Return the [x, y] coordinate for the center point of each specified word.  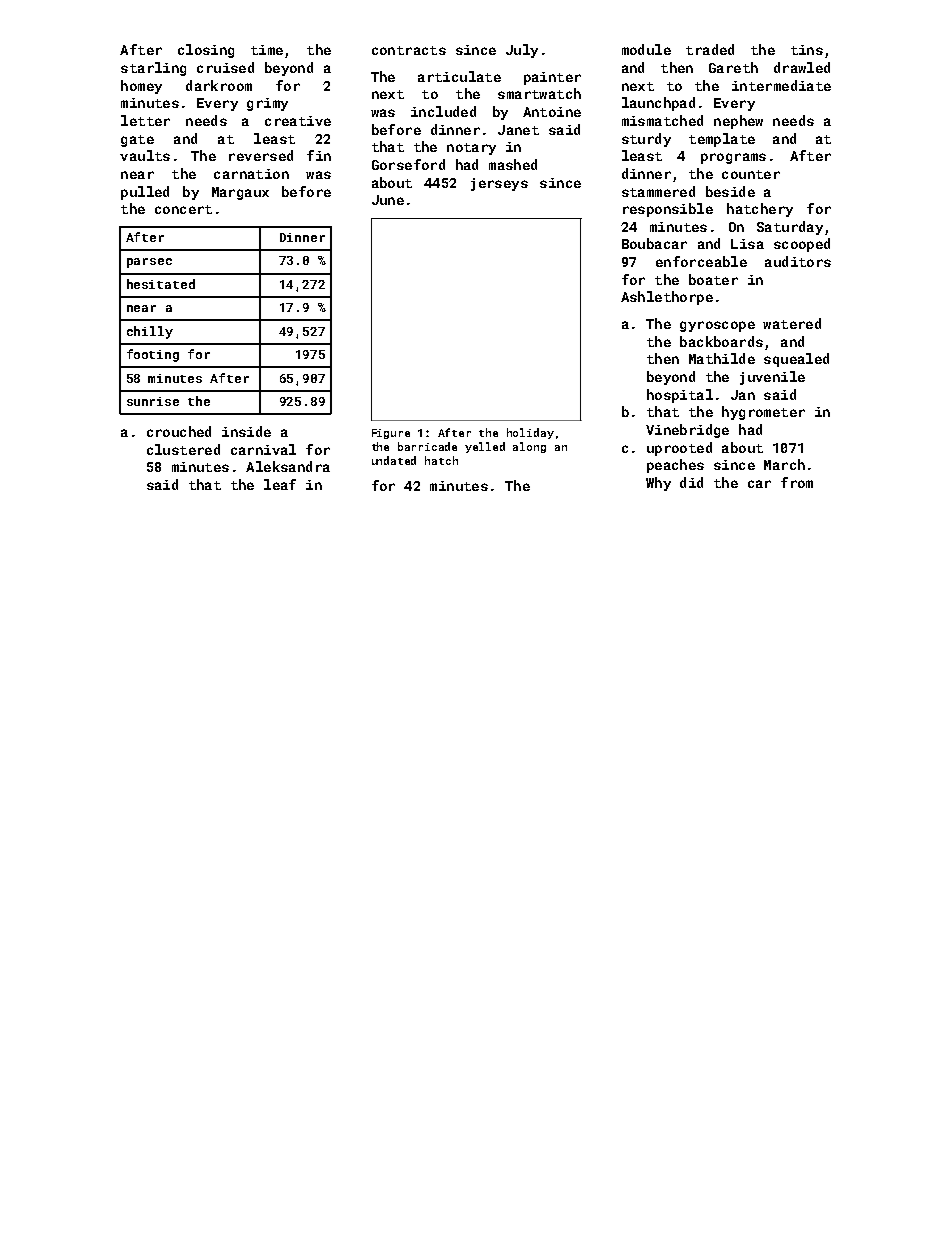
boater [713, 279]
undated [394, 460]
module [646, 49]
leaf [280, 484]
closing [206, 51]
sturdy [646, 140]
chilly [150, 332]
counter [751, 174]
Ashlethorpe [667, 298]
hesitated [161, 284]
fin [319, 155]
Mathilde [722, 358]
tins [807, 50]
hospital [680, 396]
